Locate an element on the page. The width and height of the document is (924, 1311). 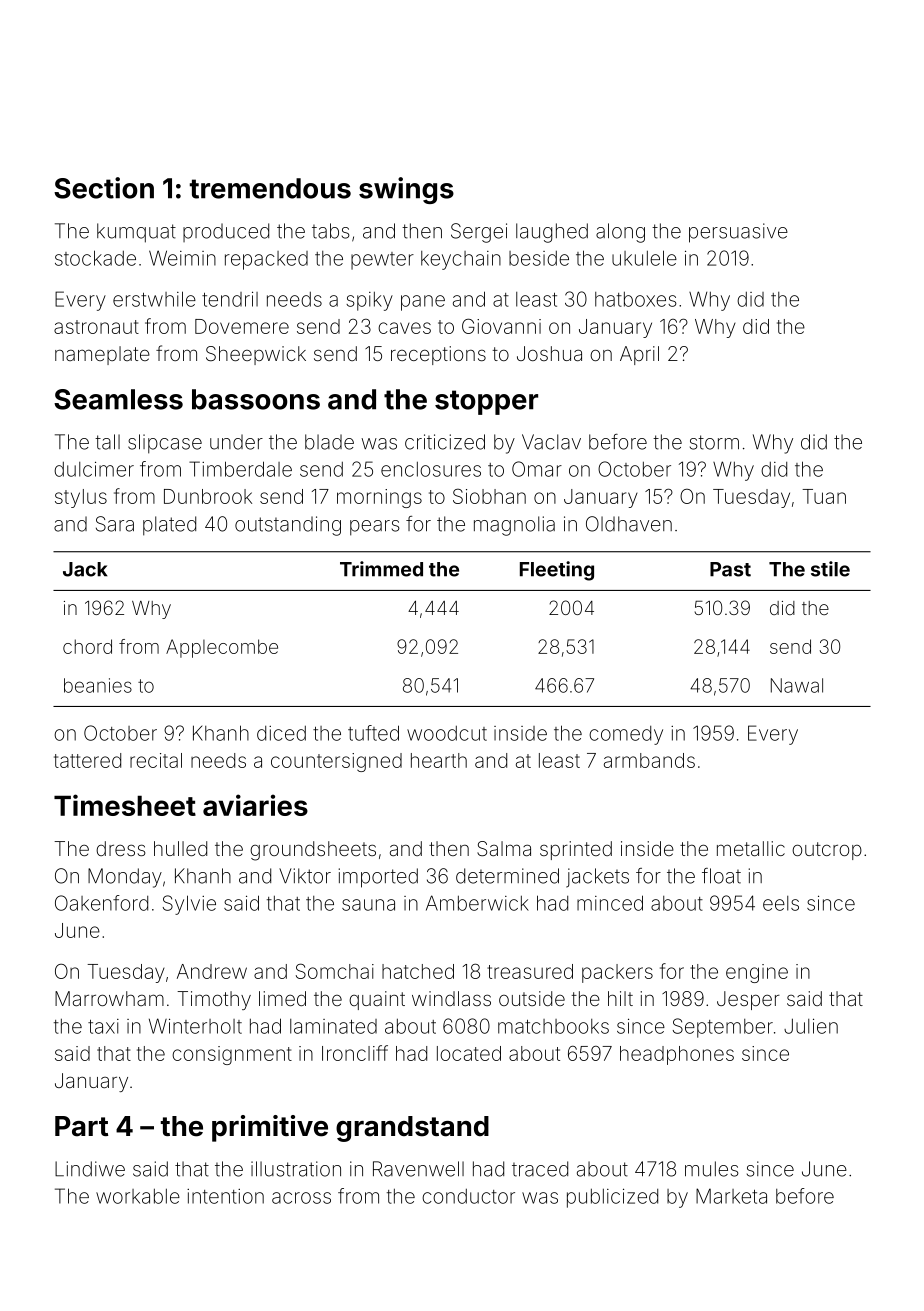
eels is located at coordinates (781, 903).
